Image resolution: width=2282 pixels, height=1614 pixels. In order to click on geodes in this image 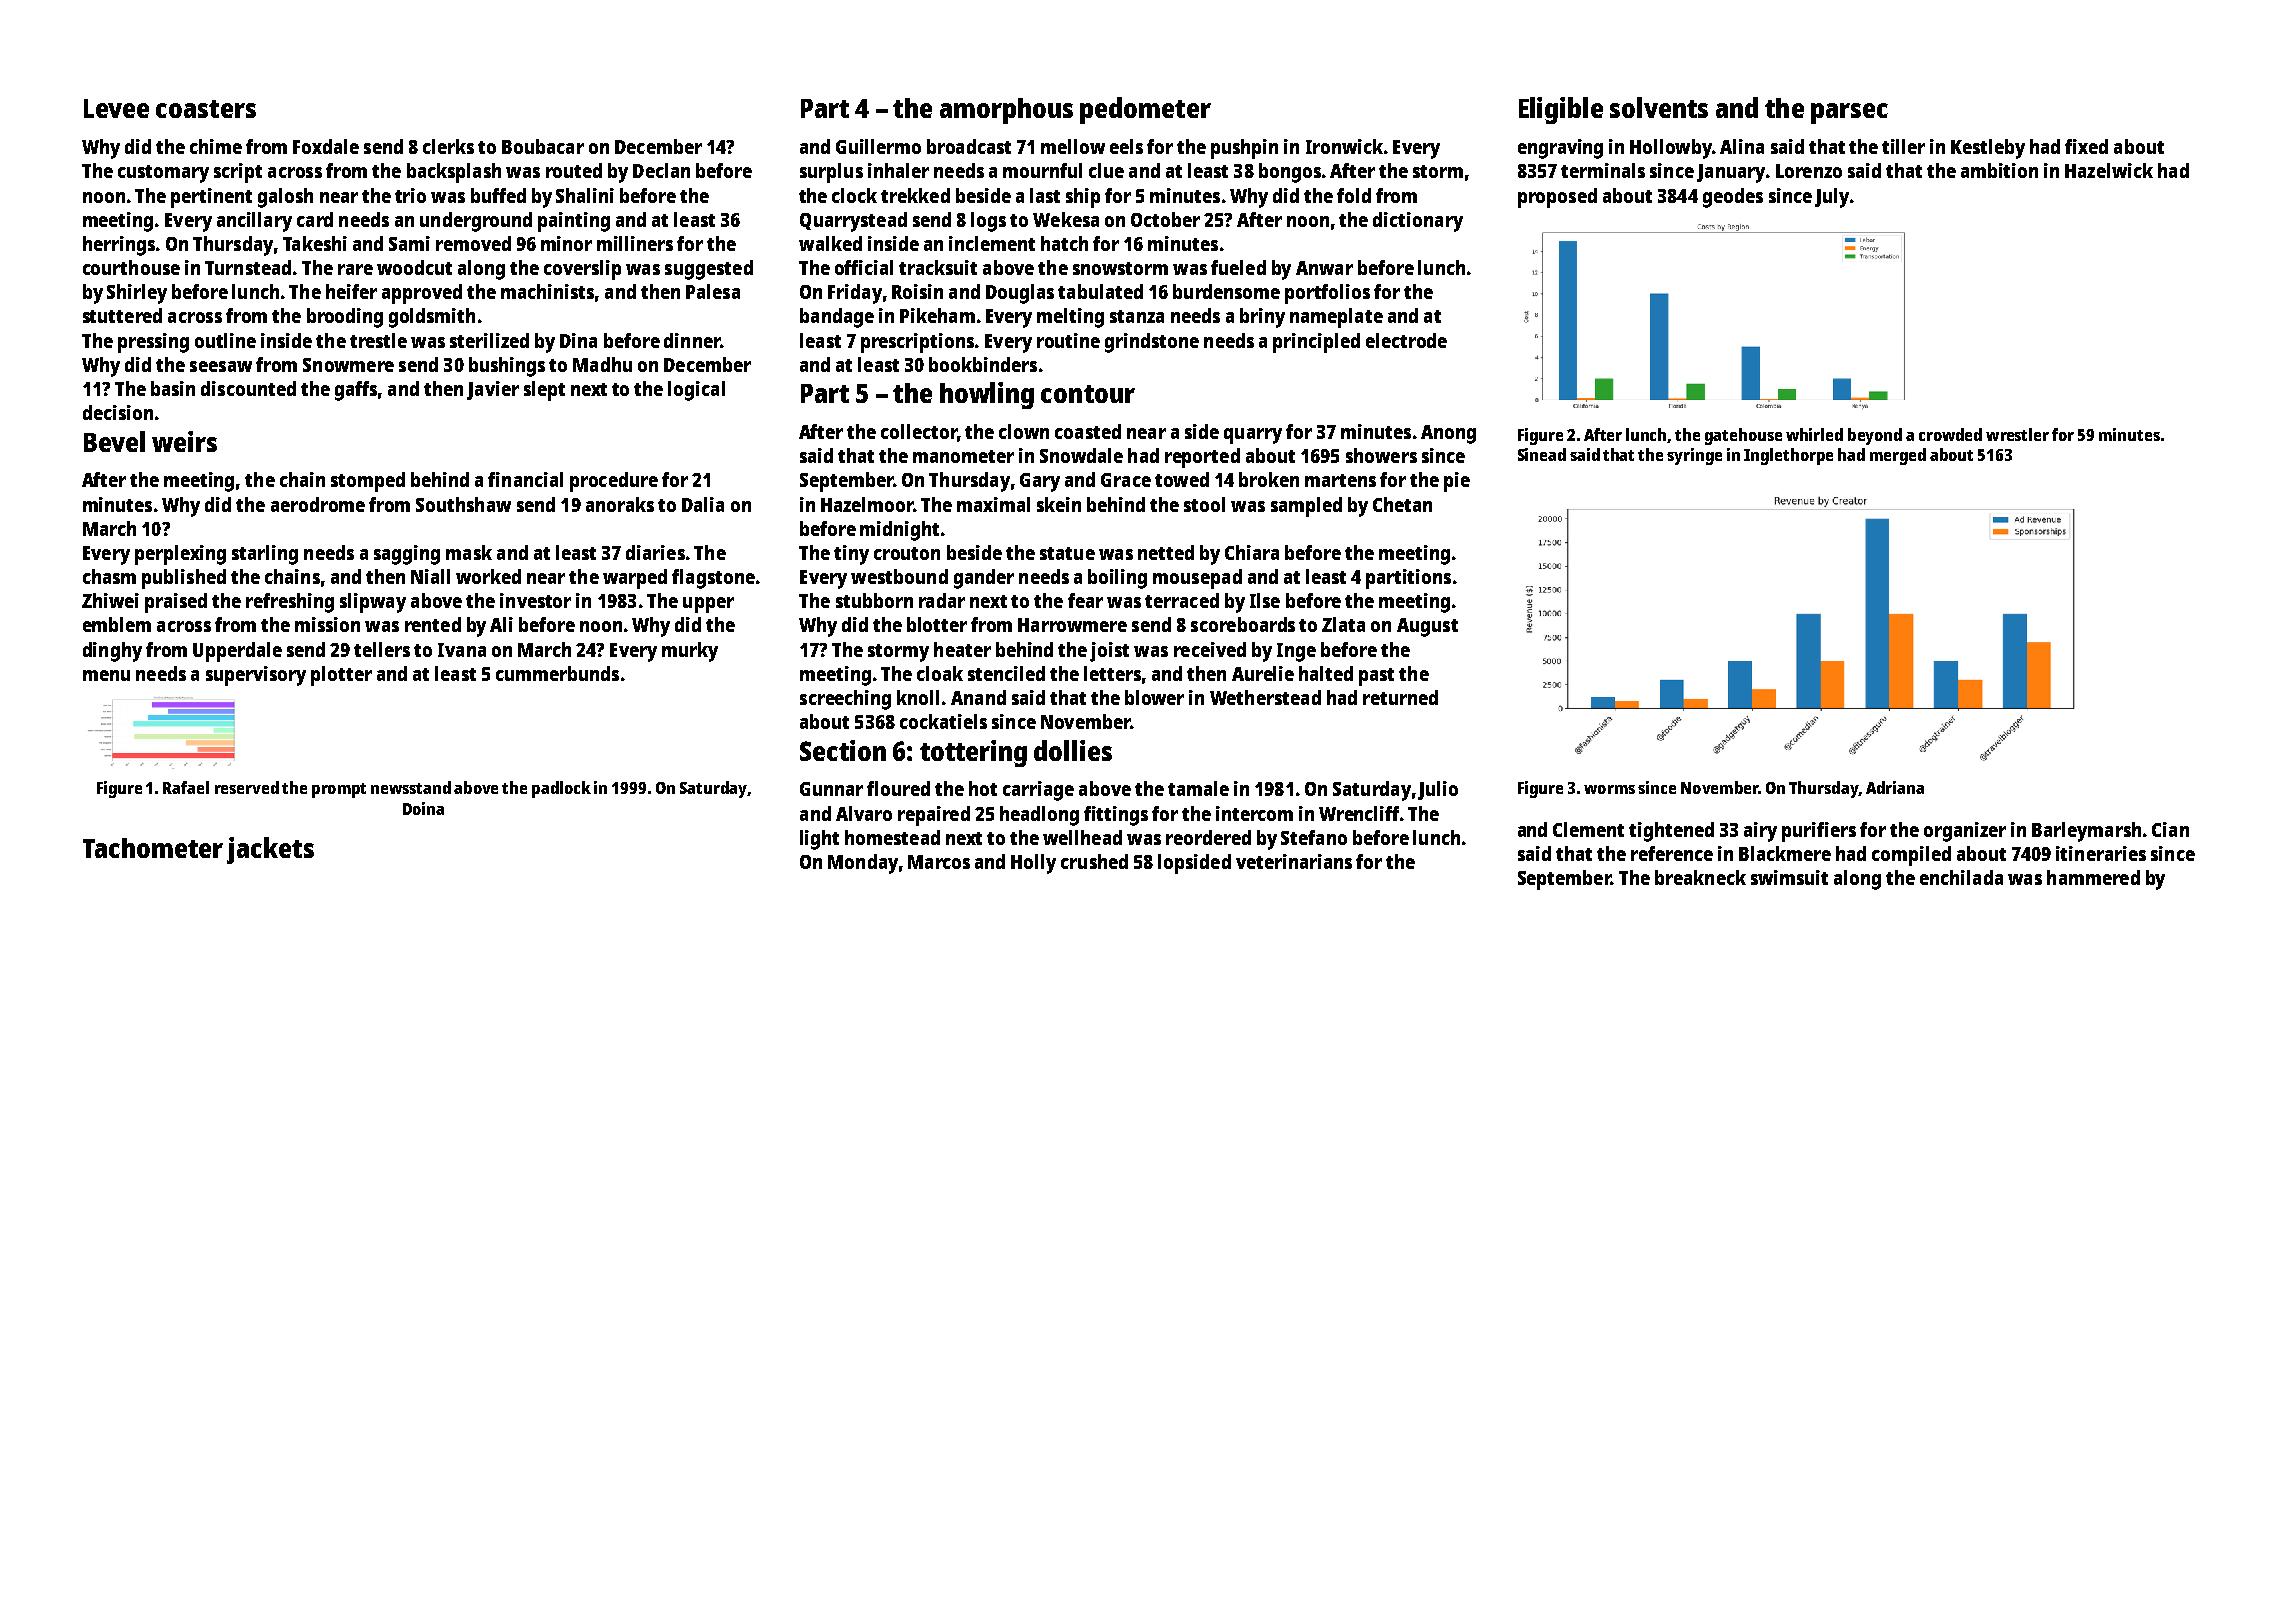, I will do `click(1733, 198)`.
